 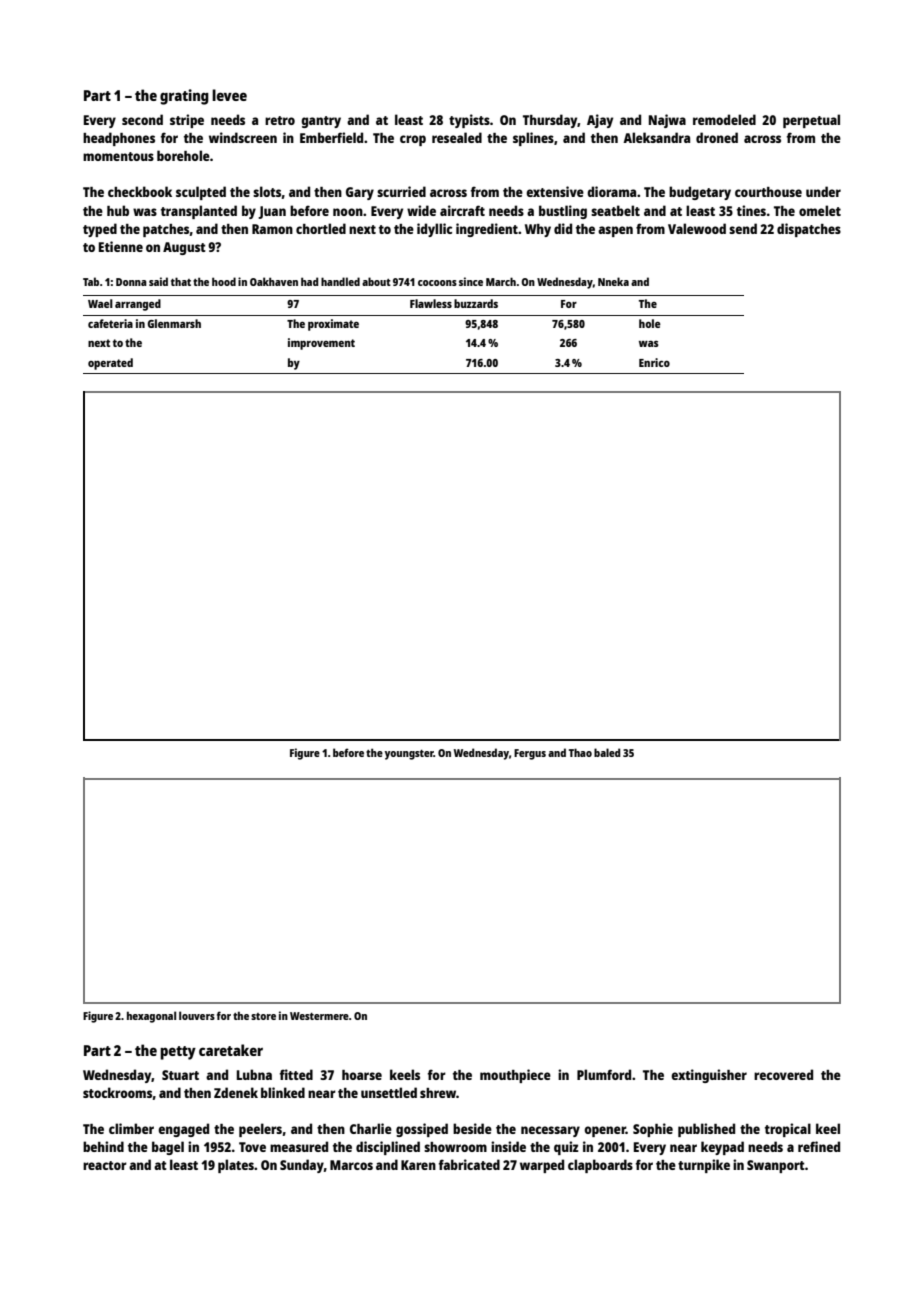 I want to click on hexagonal, so click(x=151, y=1017).
